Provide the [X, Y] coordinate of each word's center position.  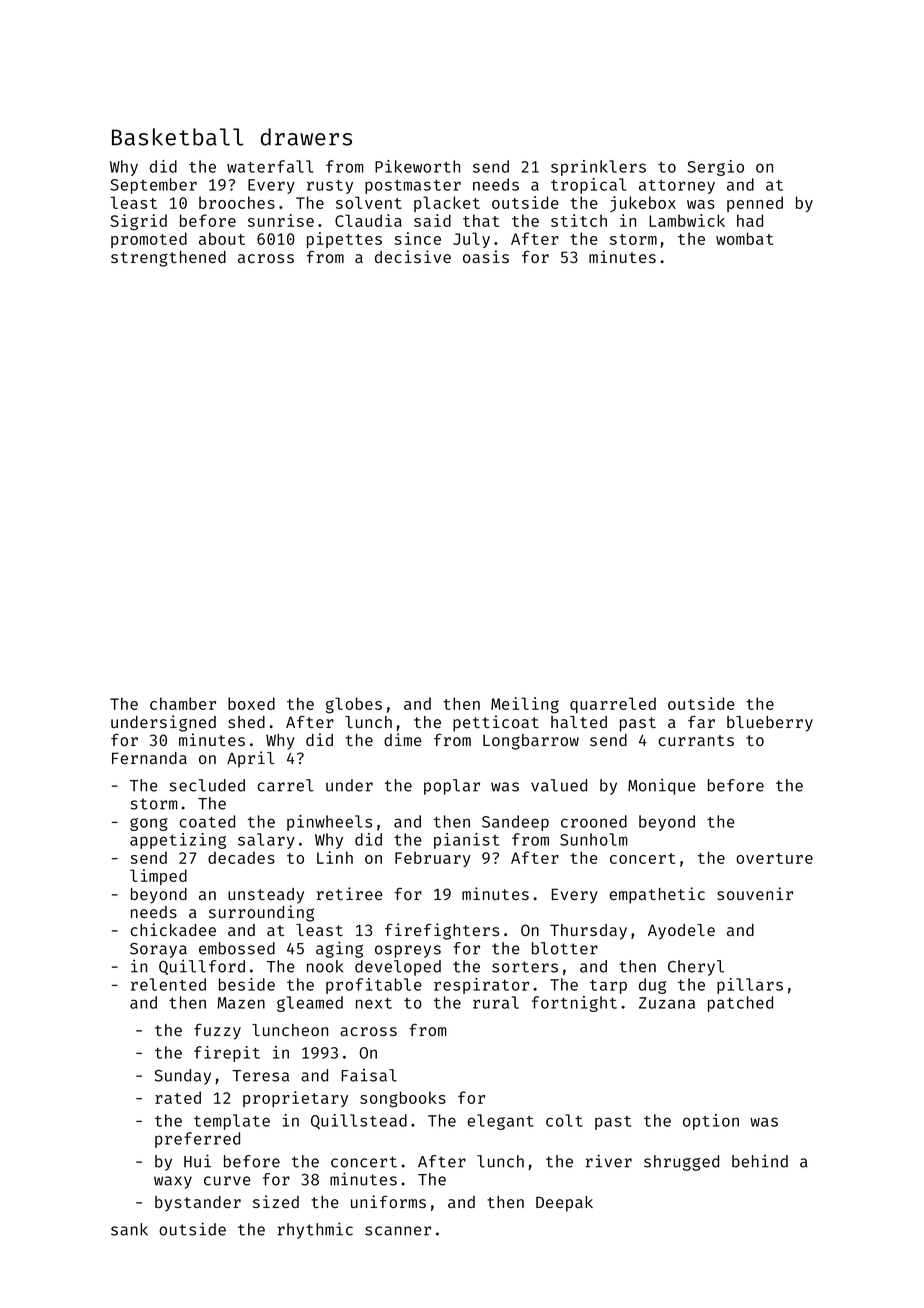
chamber [183, 703]
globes [354, 705]
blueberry [770, 724]
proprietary [295, 1099]
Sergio [716, 168]
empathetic [657, 895]
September [154, 186]
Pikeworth [417, 166]
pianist [466, 841]
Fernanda [149, 758]
